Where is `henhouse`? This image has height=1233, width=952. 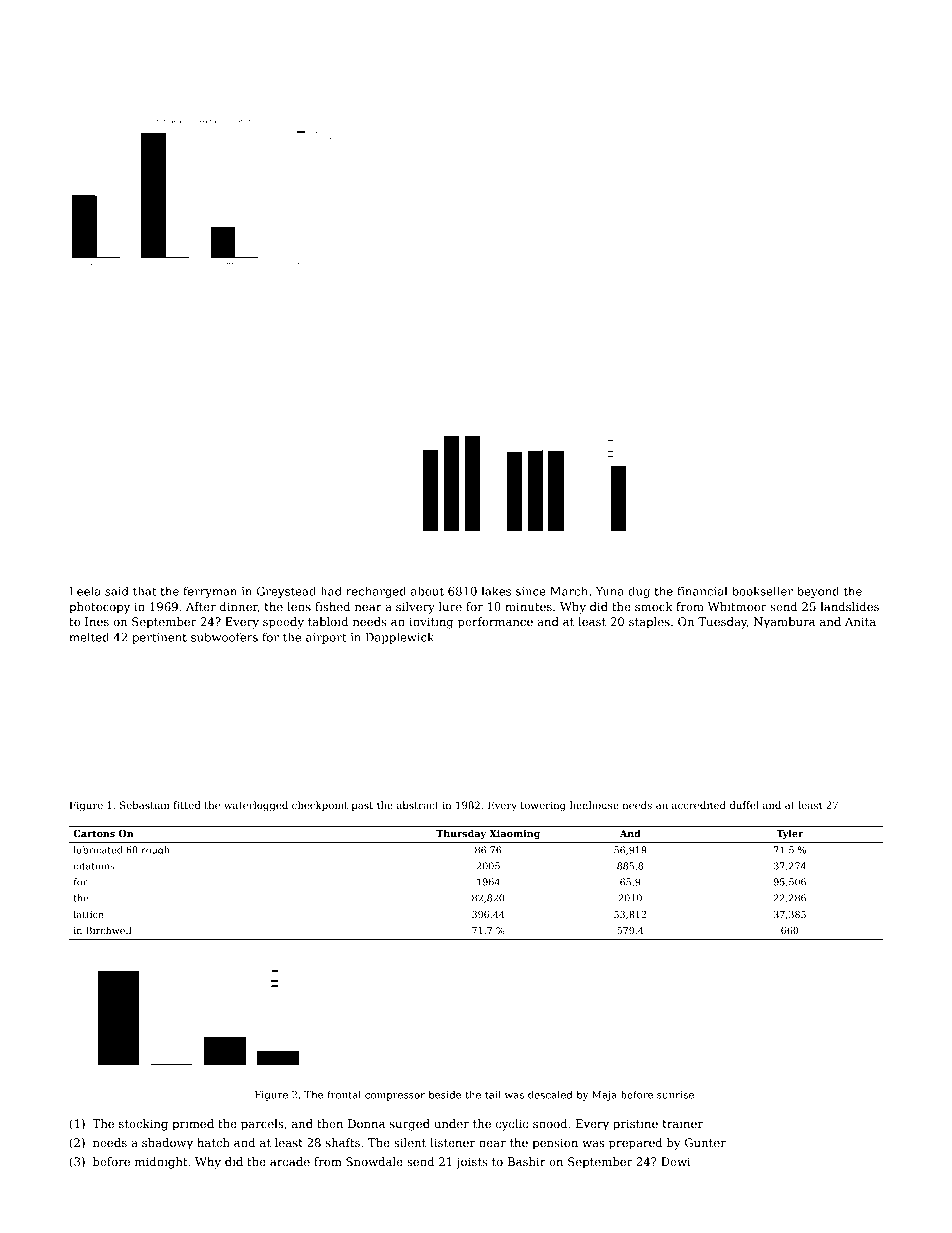 henhouse is located at coordinates (594, 805).
